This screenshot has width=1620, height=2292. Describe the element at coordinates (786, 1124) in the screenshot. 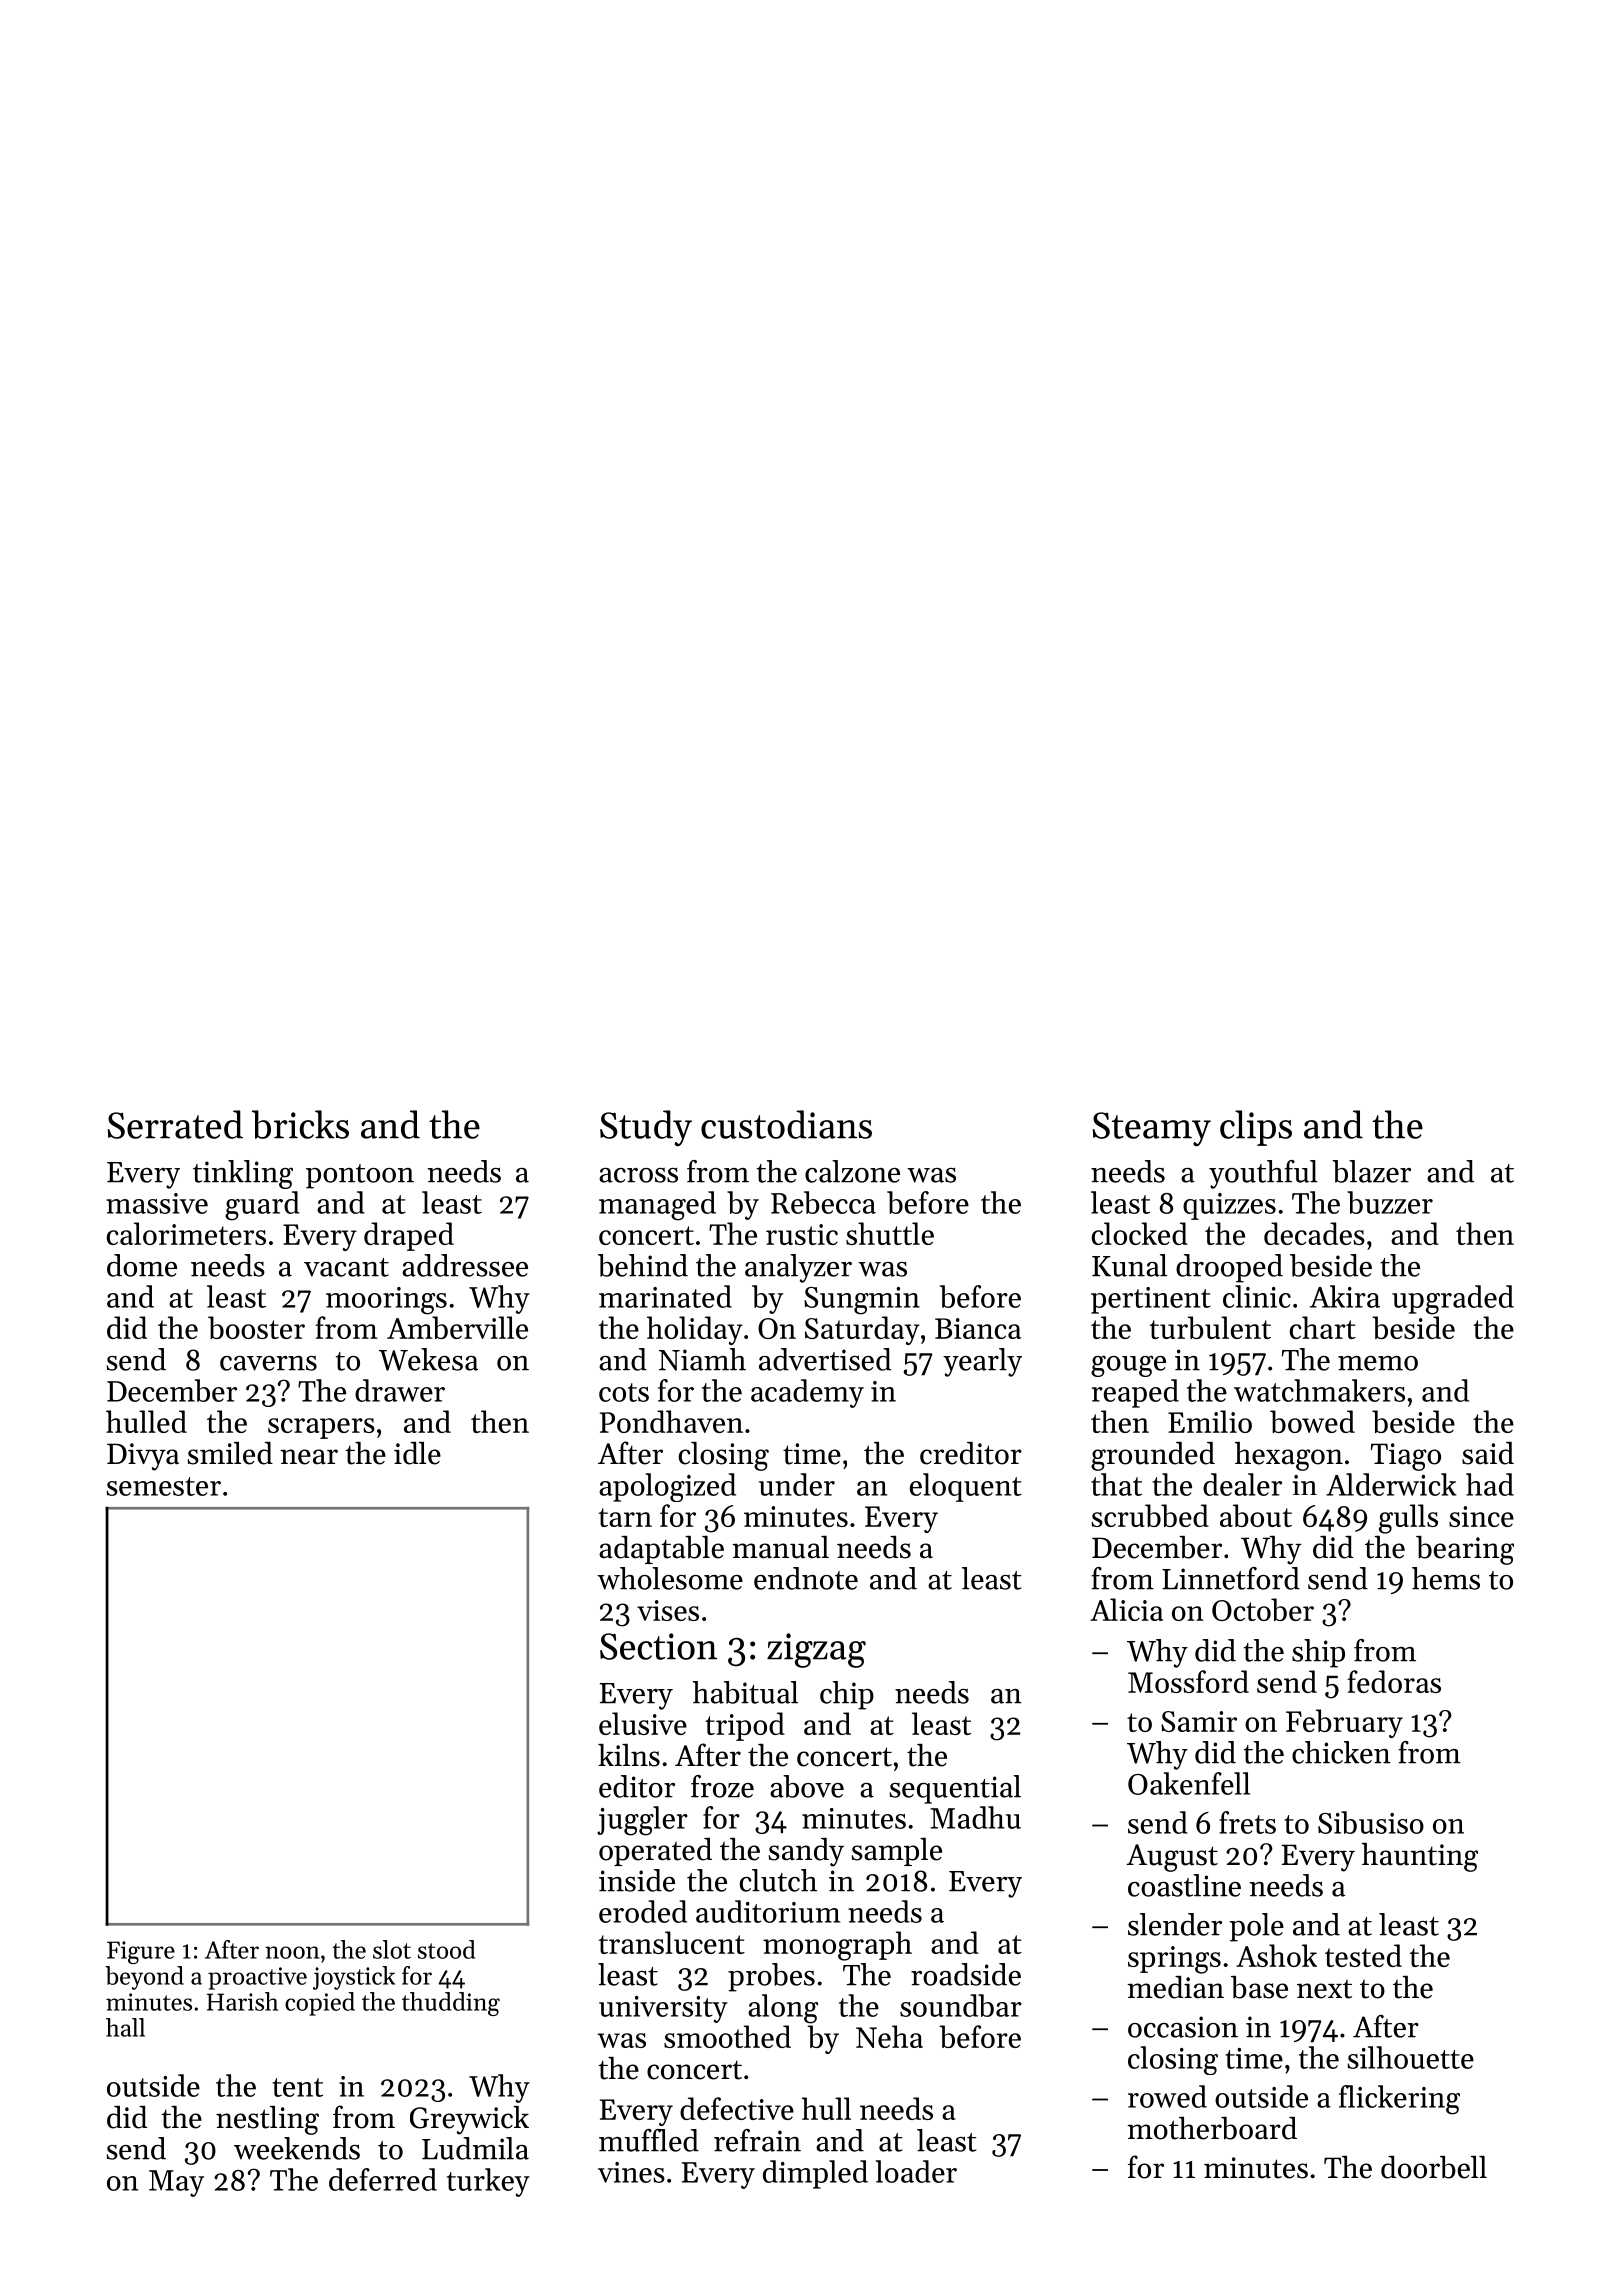

I see `custodians` at that location.
